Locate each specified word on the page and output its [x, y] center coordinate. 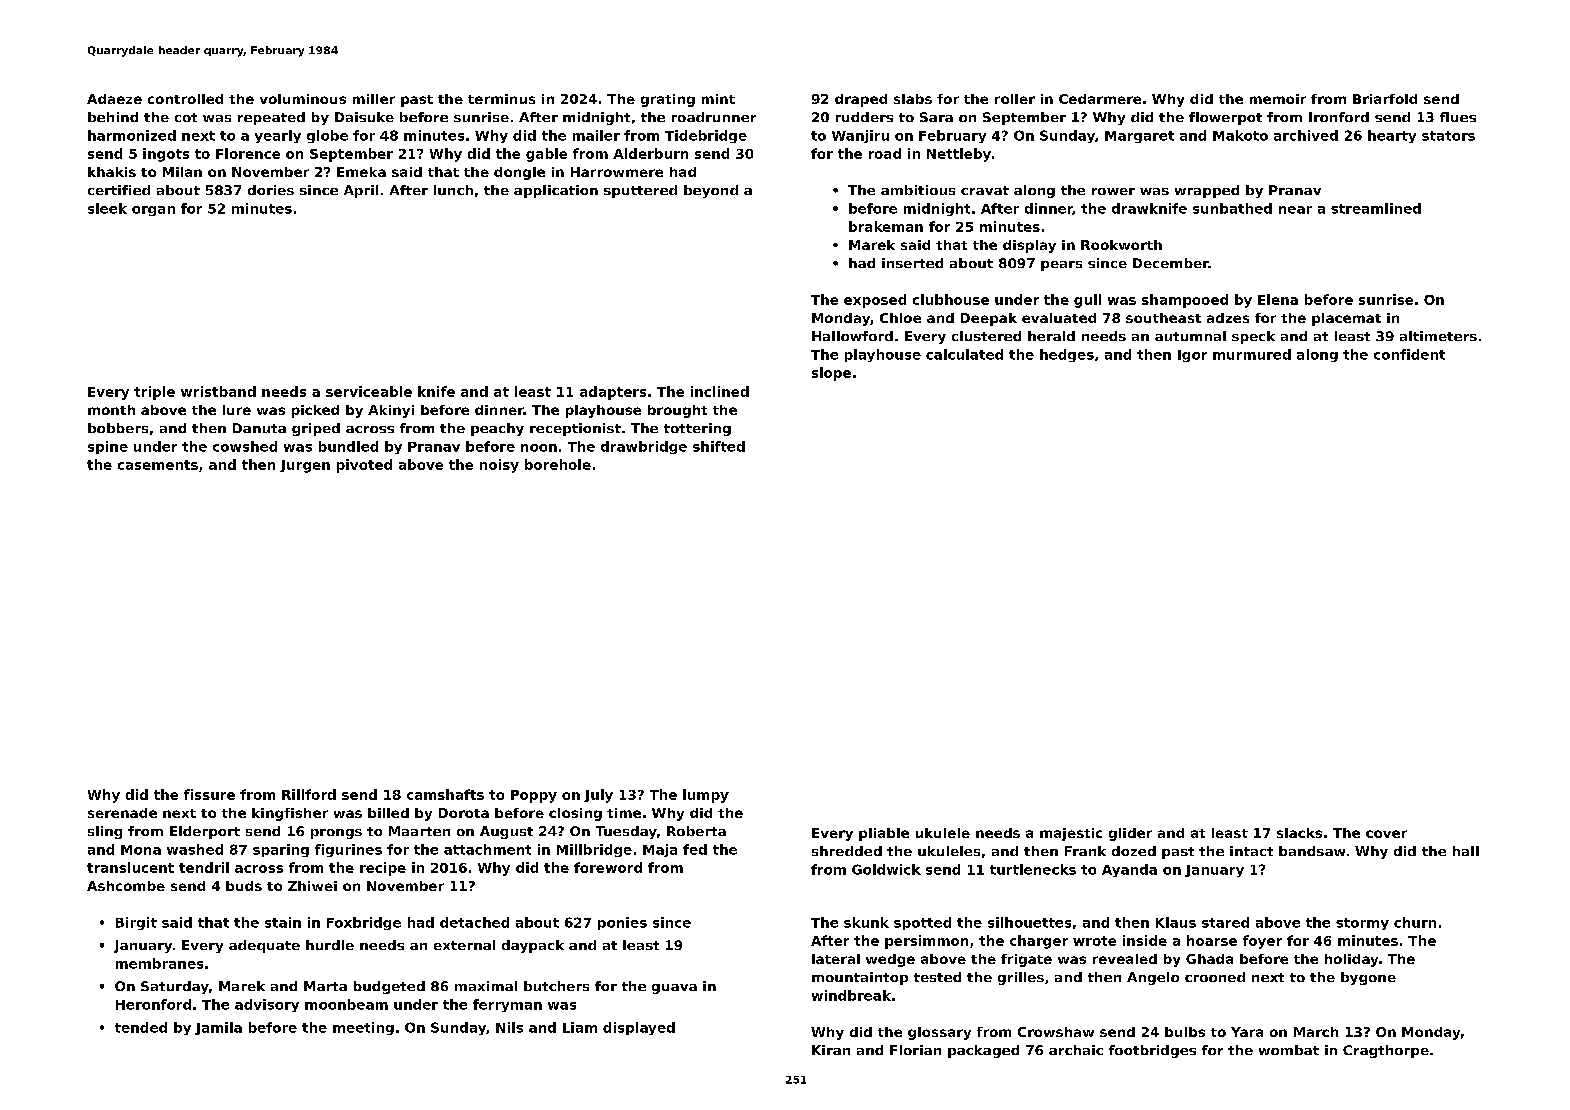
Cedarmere [1100, 99]
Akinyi [391, 411]
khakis [112, 172]
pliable [884, 834]
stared [1225, 922]
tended [141, 1027]
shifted [719, 446]
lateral [836, 959]
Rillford [309, 794]
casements [158, 465]
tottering [697, 429]
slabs [913, 99]
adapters [613, 393]
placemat [1346, 319]
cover [1386, 834]
